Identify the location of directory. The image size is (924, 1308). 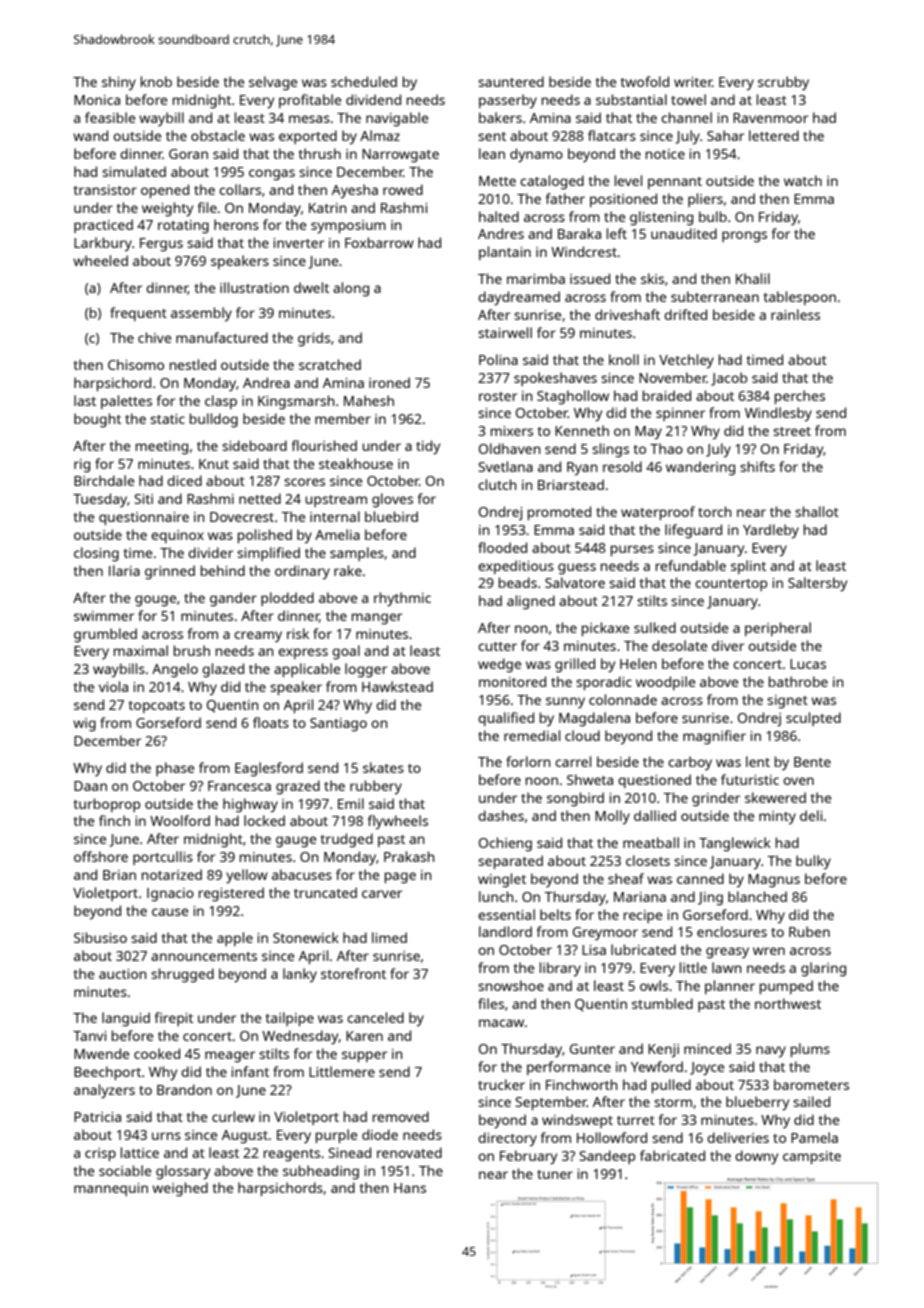
(507, 1139).
